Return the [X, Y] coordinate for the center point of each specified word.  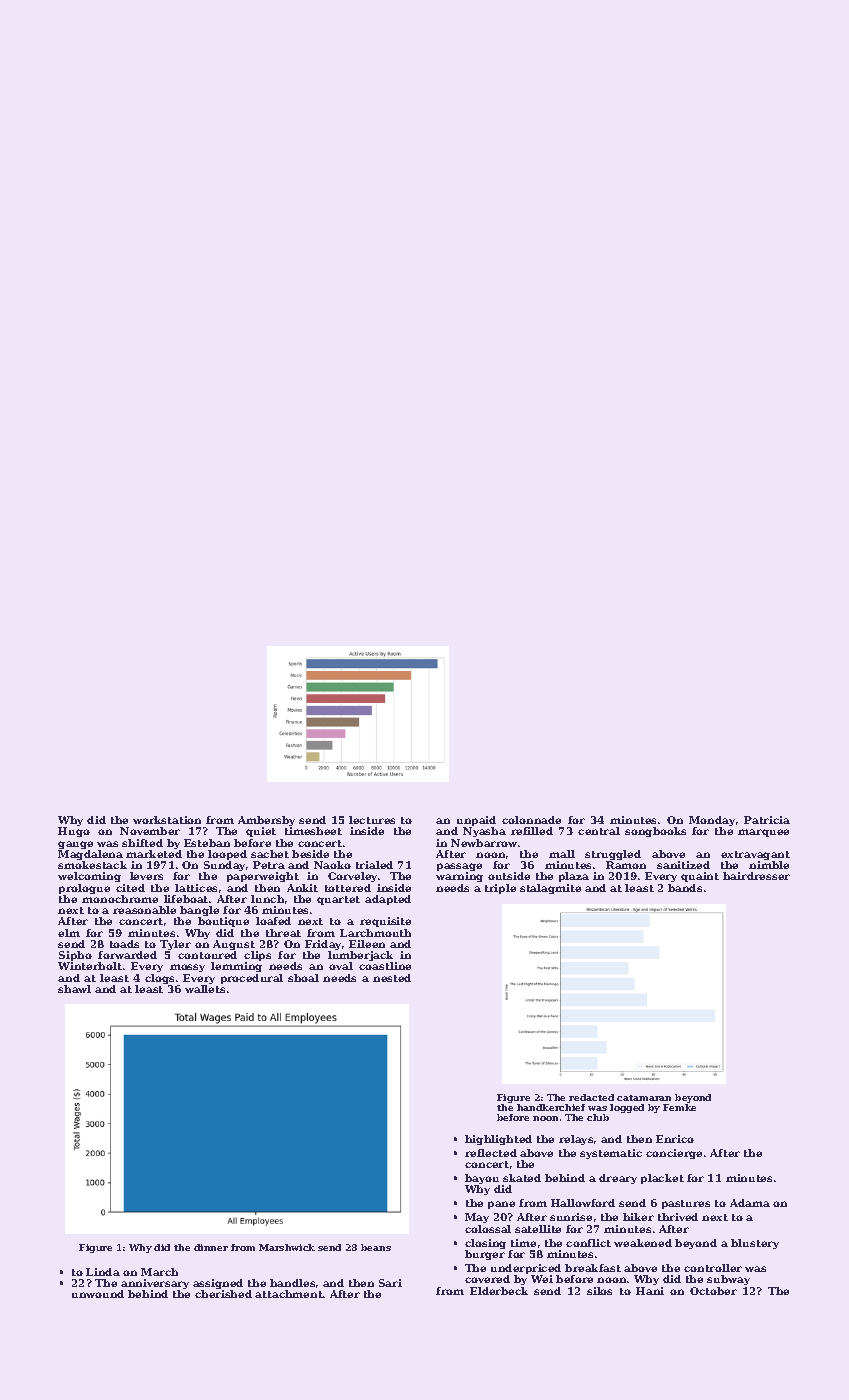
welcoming [89, 877]
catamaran [644, 1098]
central [599, 831]
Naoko [332, 865]
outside [509, 876]
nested [392, 978]
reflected [491, 1153]
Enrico [675, 1139]
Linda [103, 1272]
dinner [211, 1247]
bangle [199, 911]
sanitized [683, 865]
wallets [205, 989]
